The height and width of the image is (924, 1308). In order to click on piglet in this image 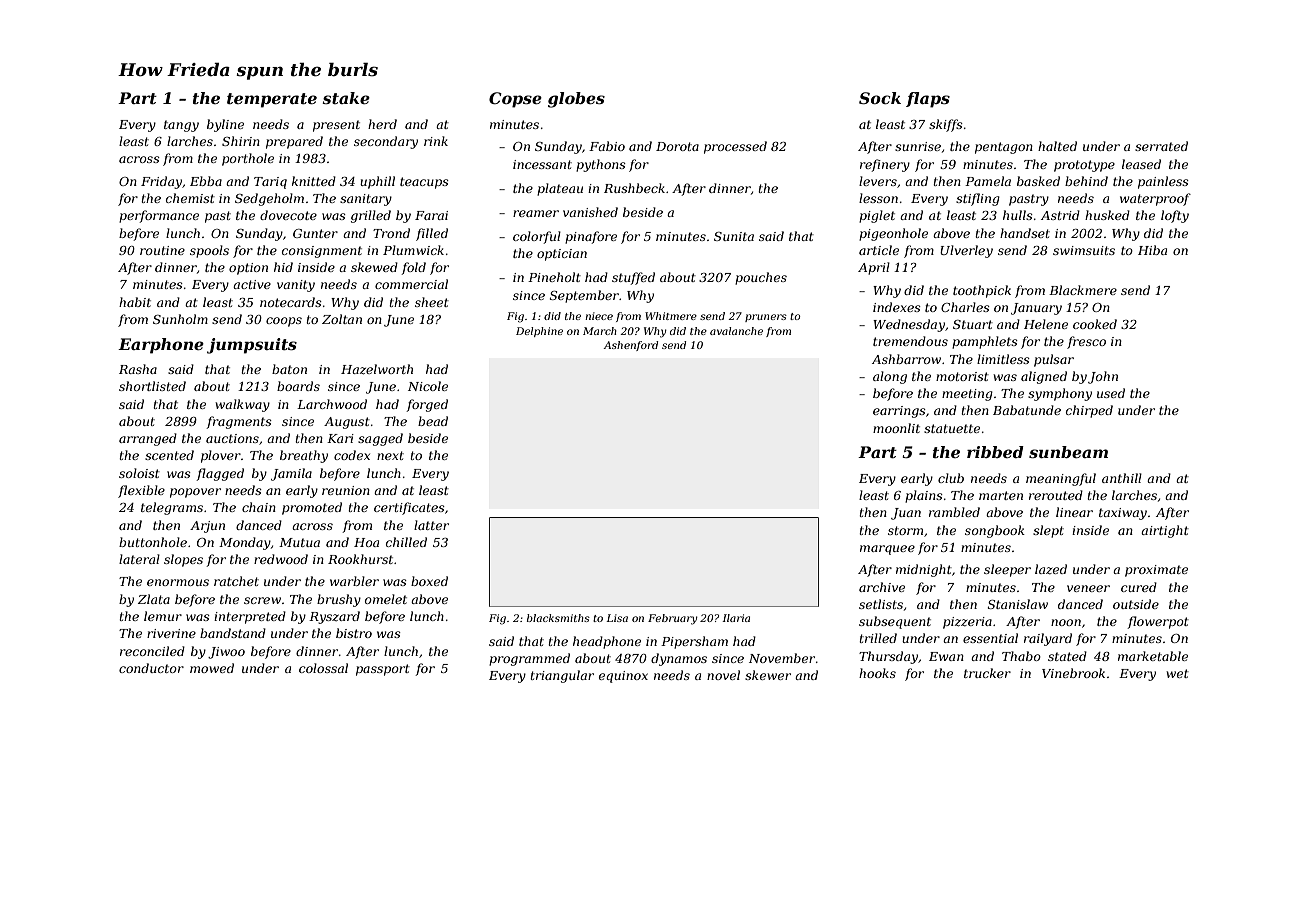, I will do `click(877, 216)`.
